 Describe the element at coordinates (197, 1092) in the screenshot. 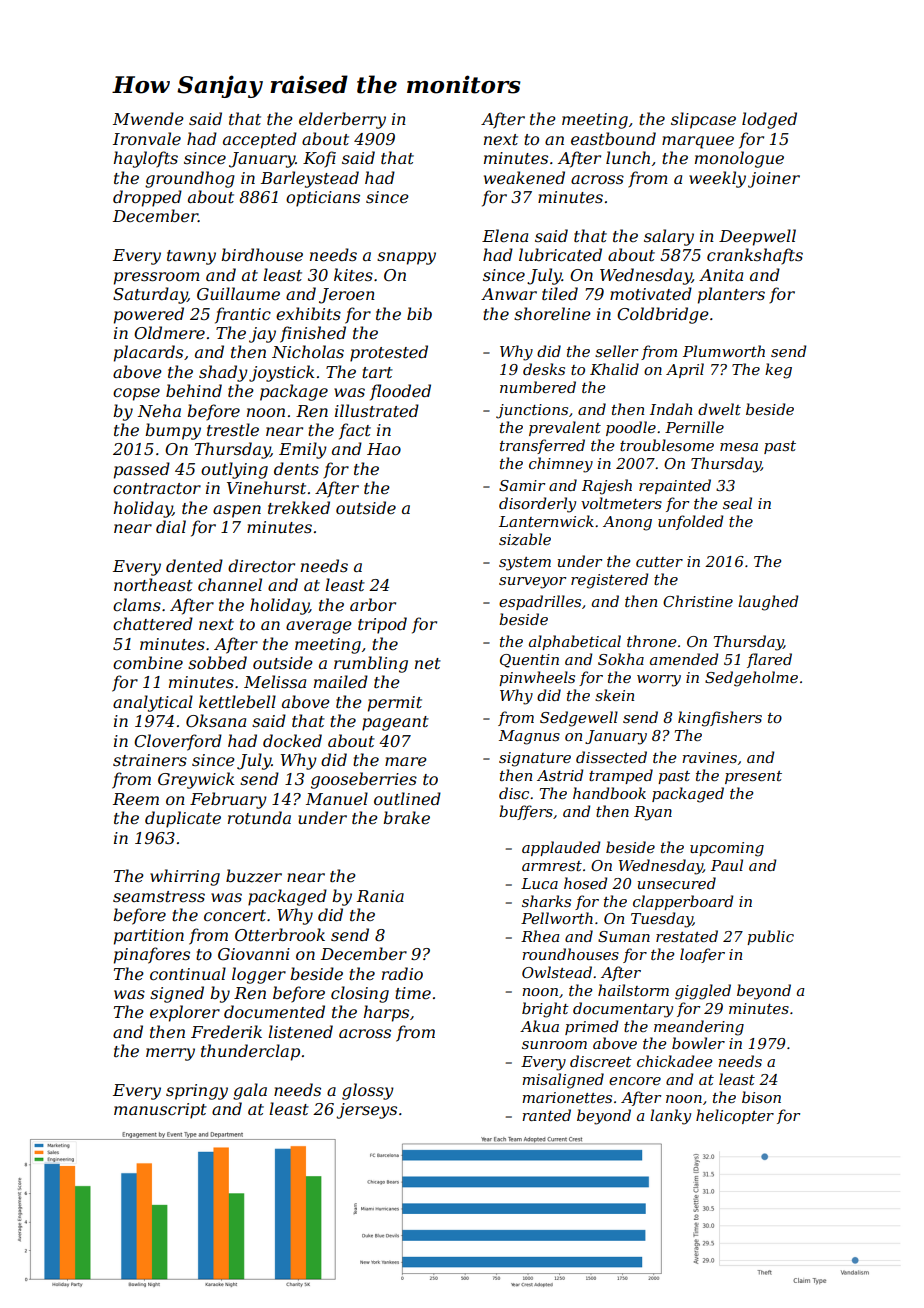

I see `springy` at that location.
